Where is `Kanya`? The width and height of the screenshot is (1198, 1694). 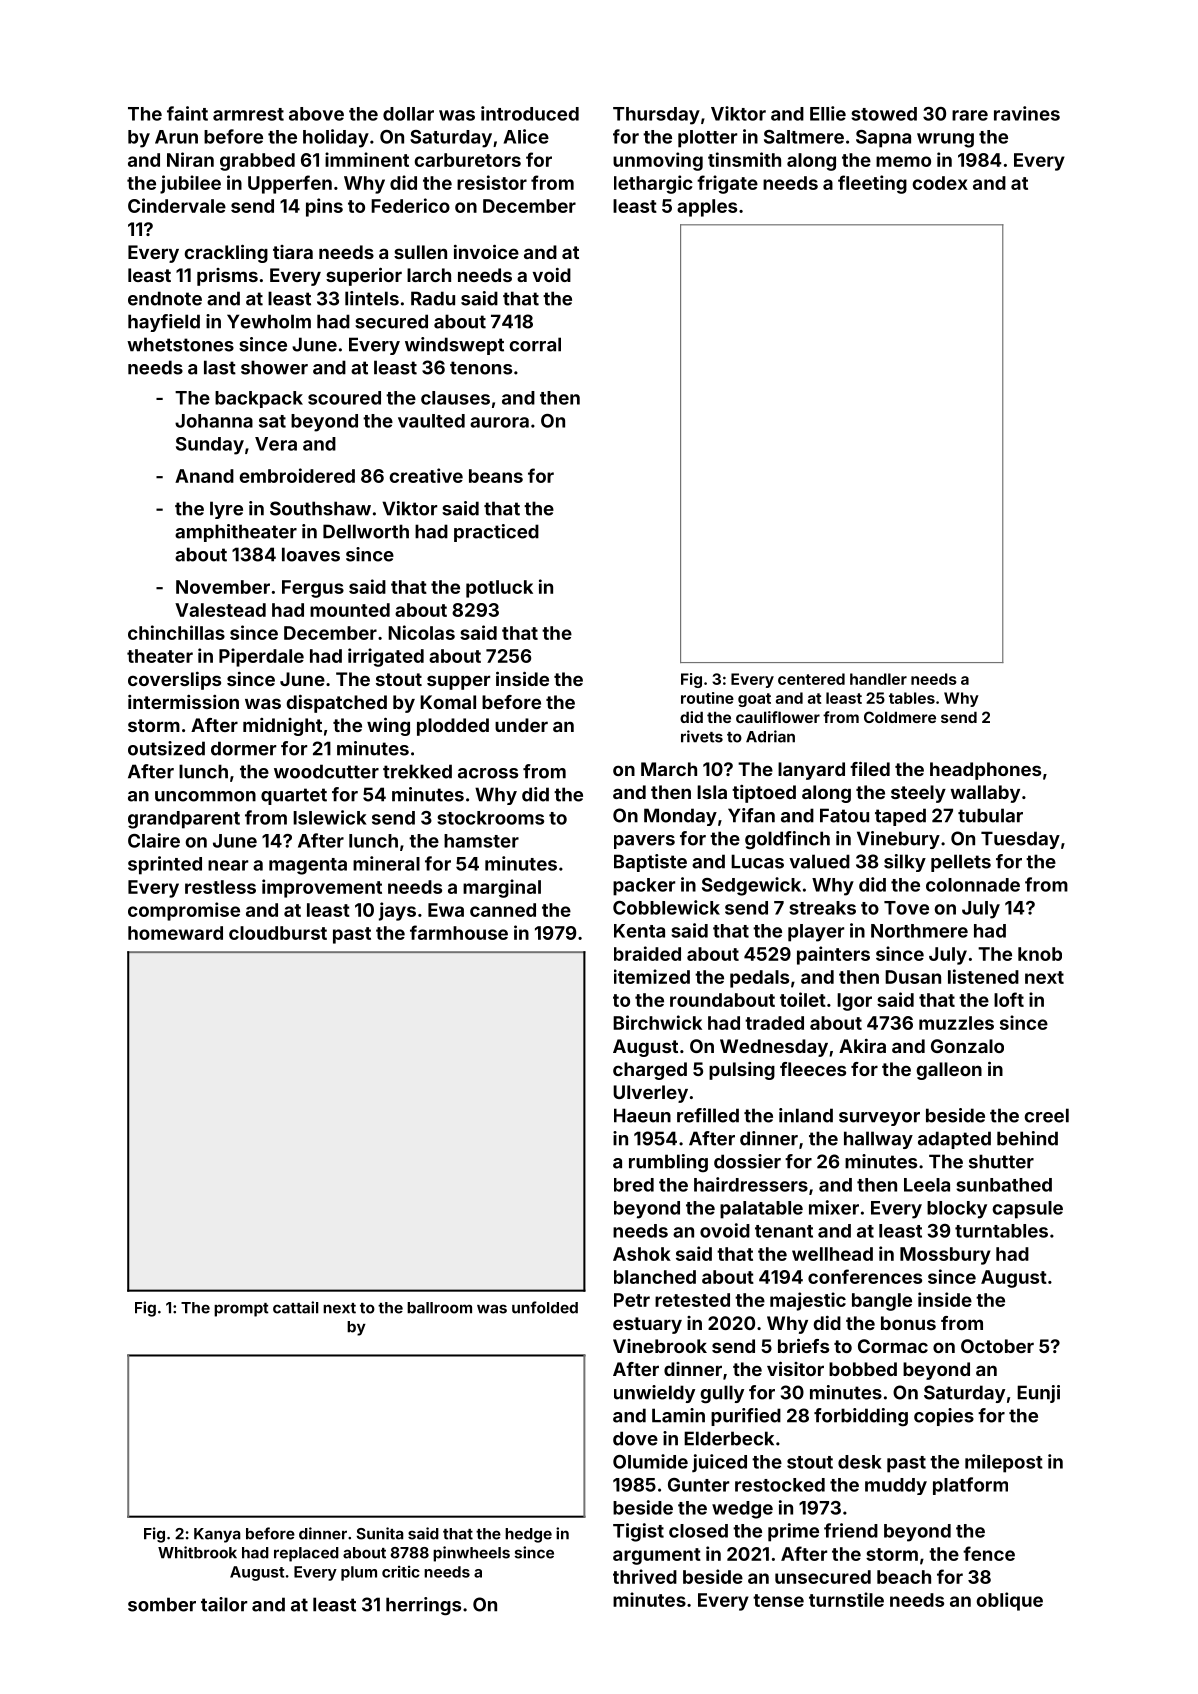 Kanya is located at coordinates (217, 1535).
